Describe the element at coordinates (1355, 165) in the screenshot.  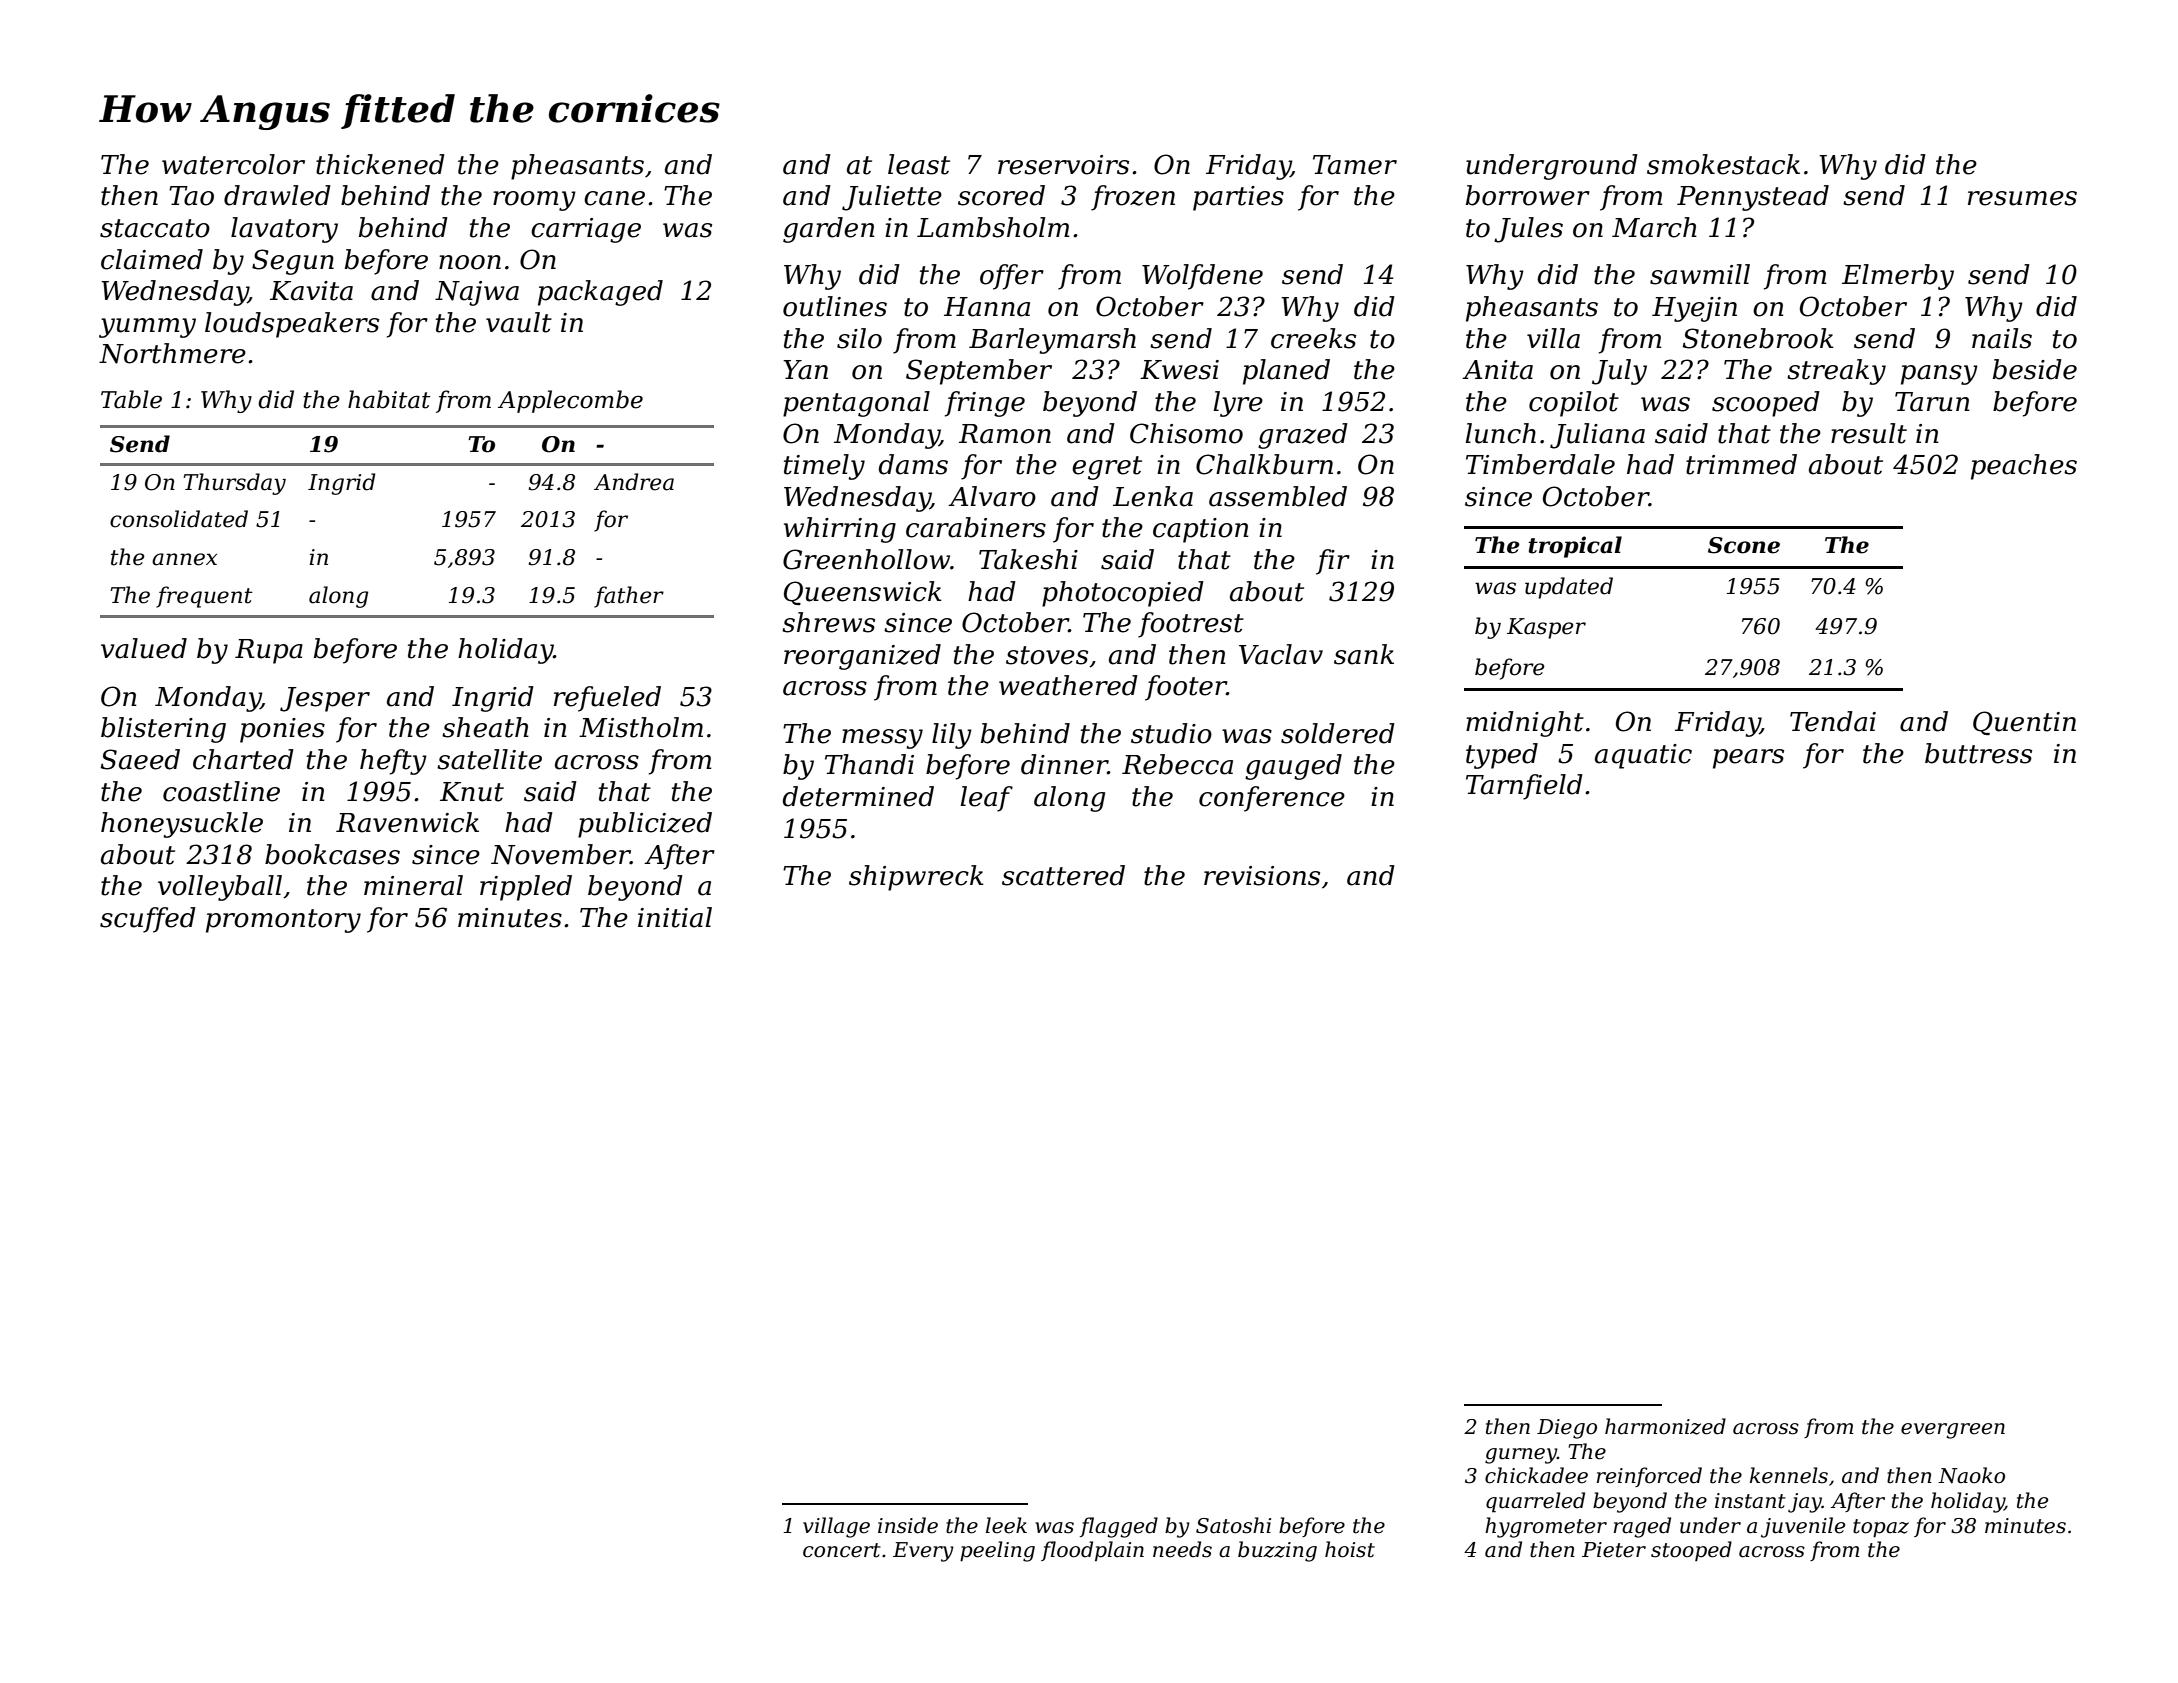
I see `Tamer` at that location.
